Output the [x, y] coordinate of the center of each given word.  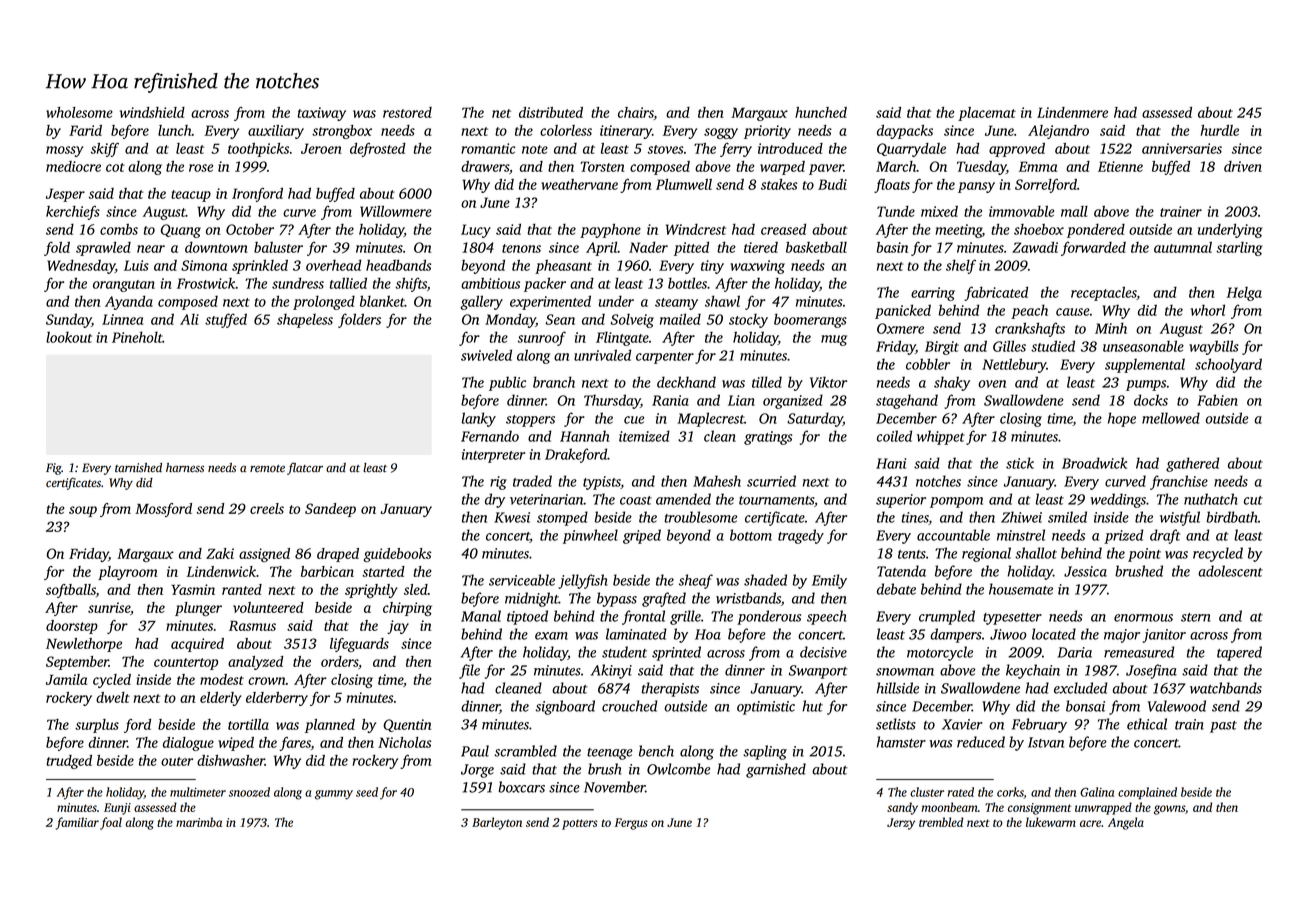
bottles [687, 283]
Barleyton [497, 823]
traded [532, 481]
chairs [636, 113]
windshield [152, 112]
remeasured [1139, 652]
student [624, 652]
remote [267, 469]
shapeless [305, 321]
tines [915, 518]
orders [339, 661]
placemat [987, 114]
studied [1053, 346]
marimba [199, 822]
